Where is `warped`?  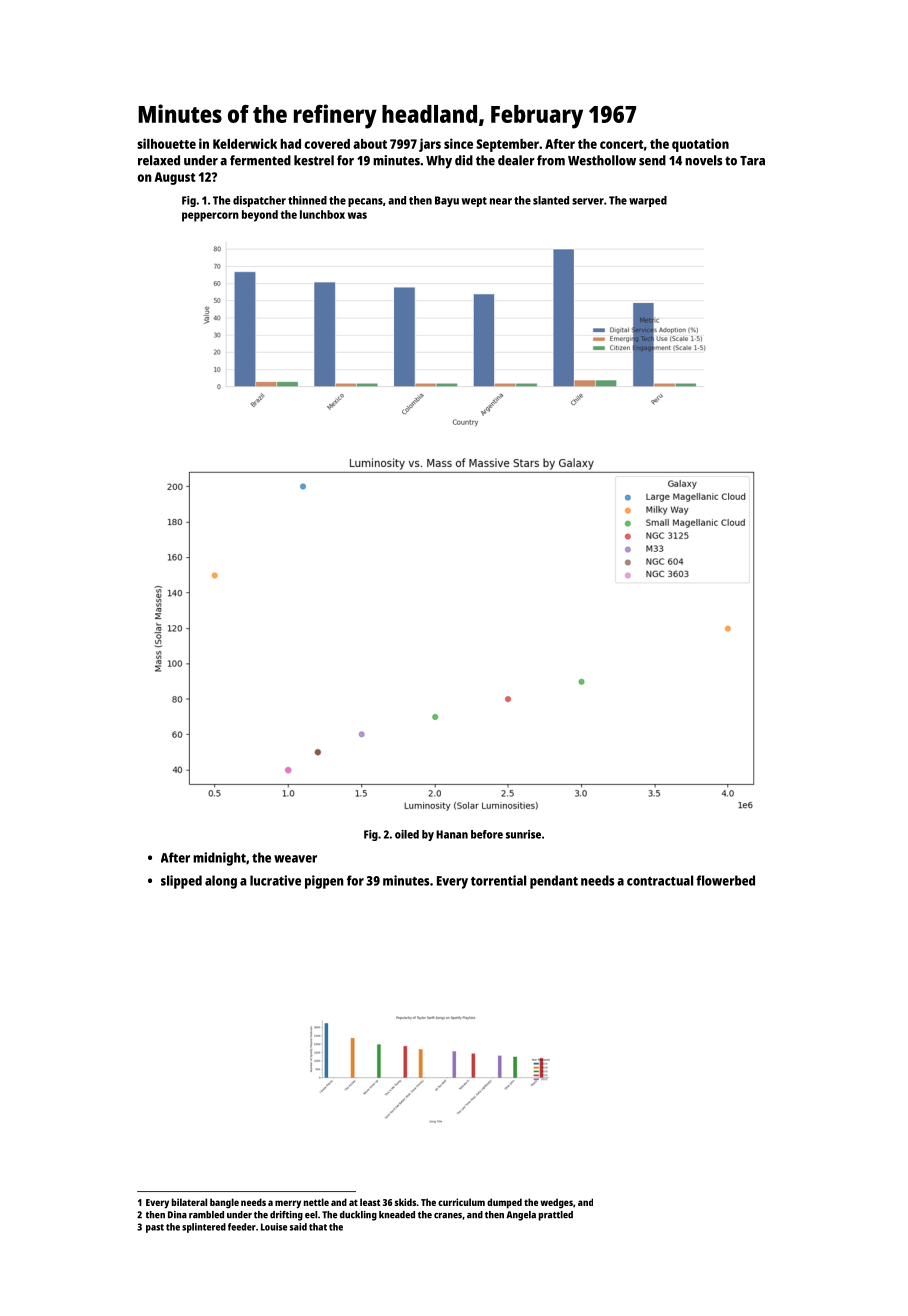 warped is located at coordinates (648, 201).
